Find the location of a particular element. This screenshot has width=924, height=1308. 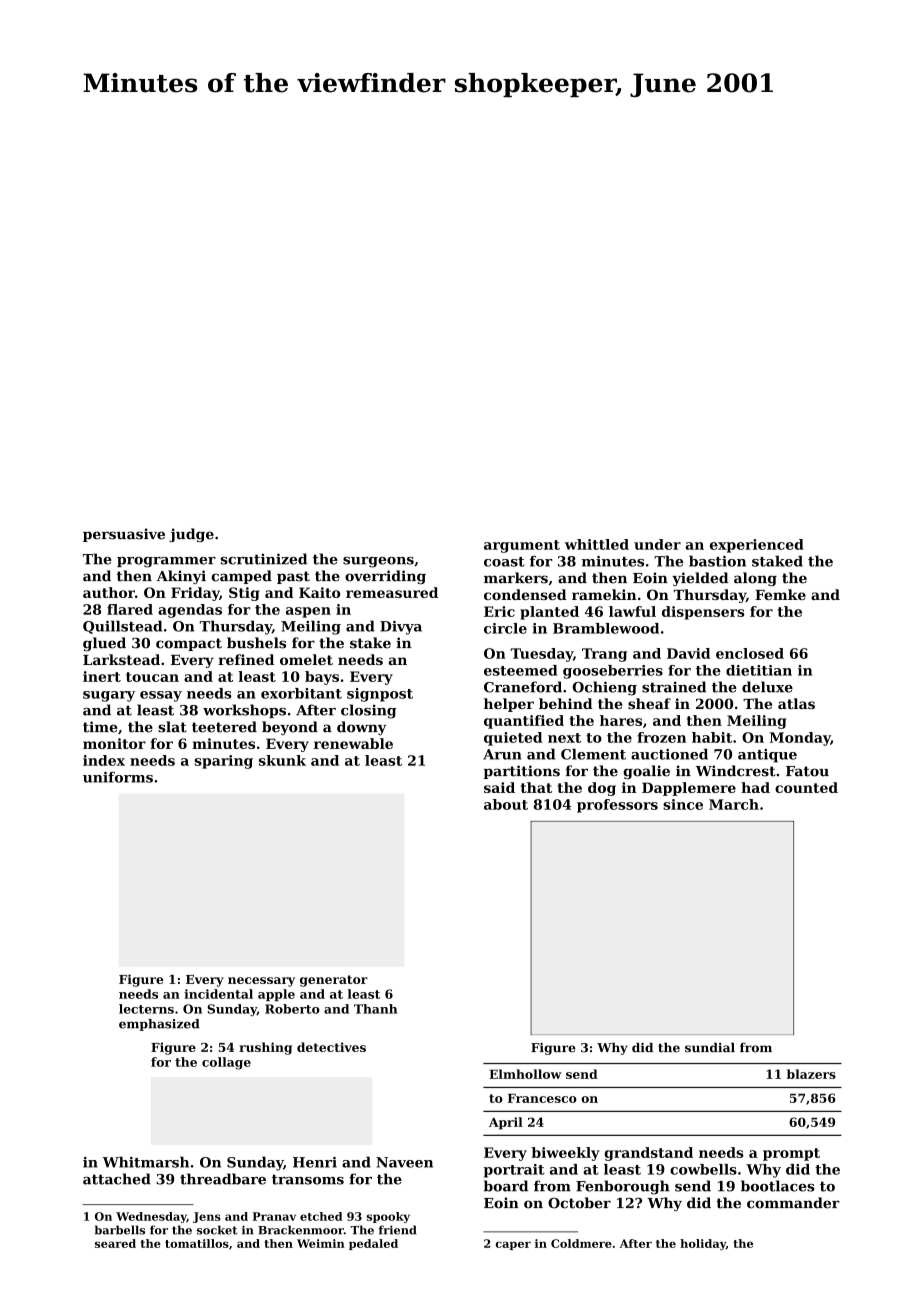

March is located at coordinates (734, 804).
